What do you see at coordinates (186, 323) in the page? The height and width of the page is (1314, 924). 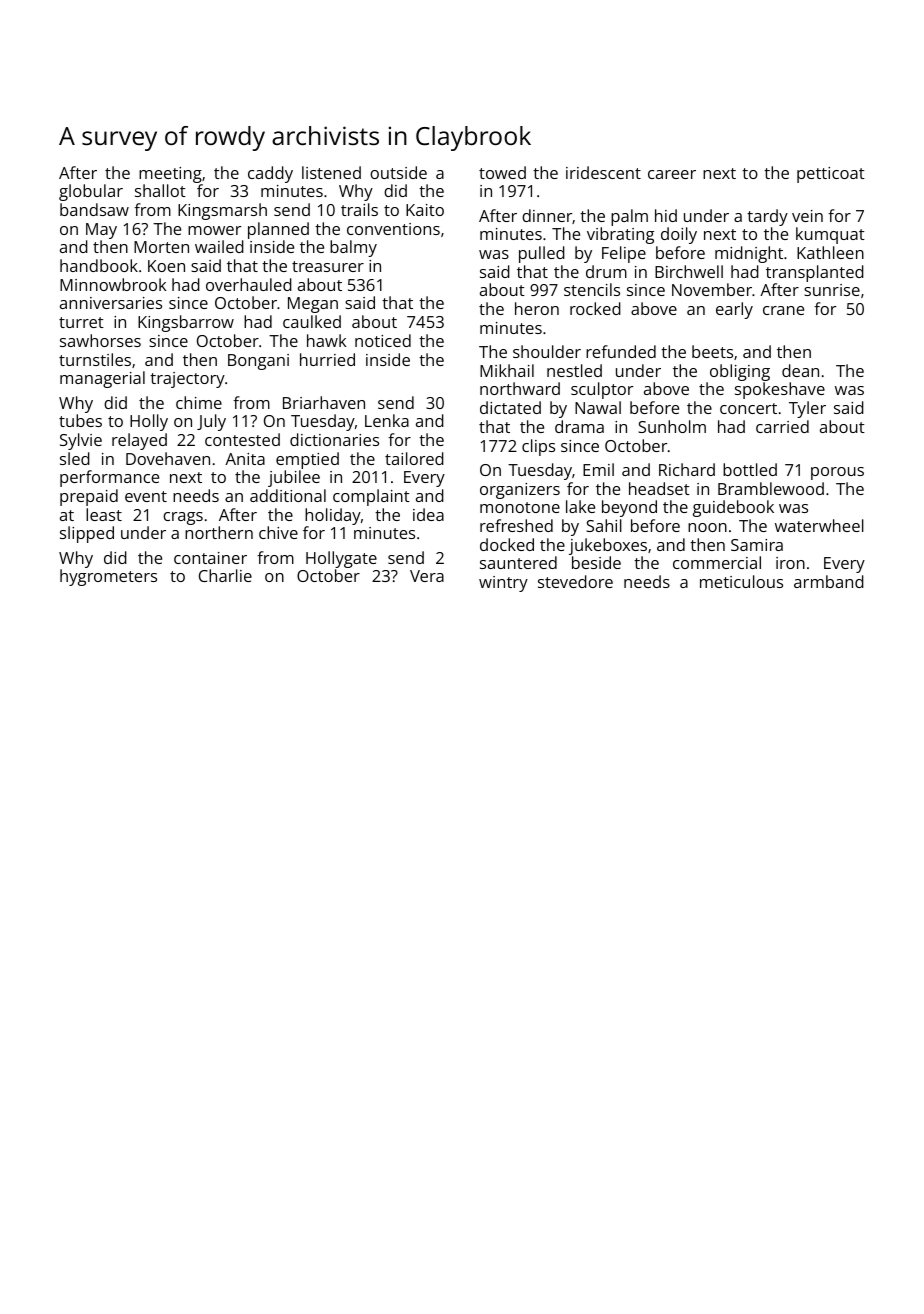 I see `Kingsbarrow` at bounding box center [186, 323].
